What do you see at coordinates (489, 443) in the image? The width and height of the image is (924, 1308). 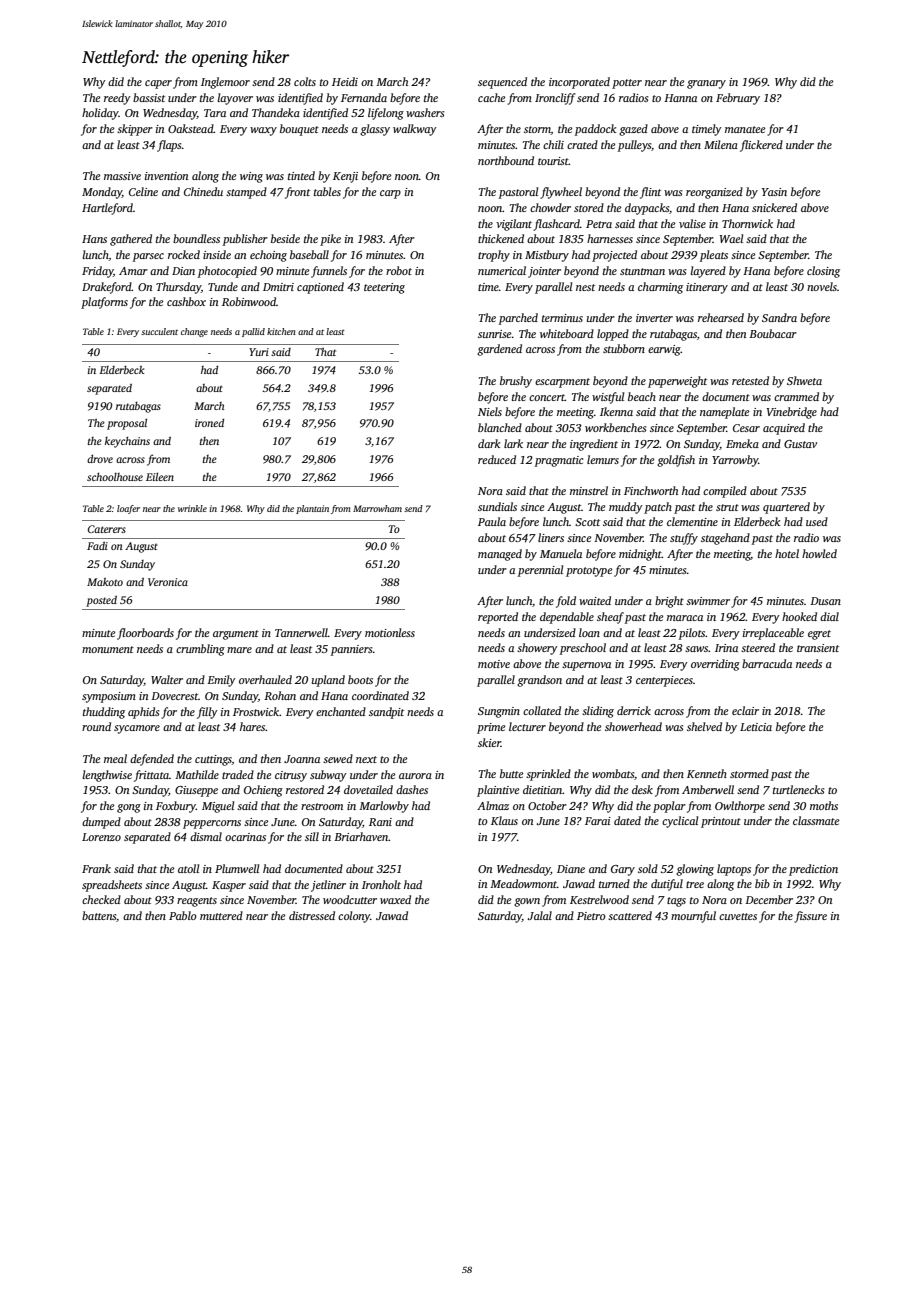 I see `dark` at bounding box center [489, 443].
